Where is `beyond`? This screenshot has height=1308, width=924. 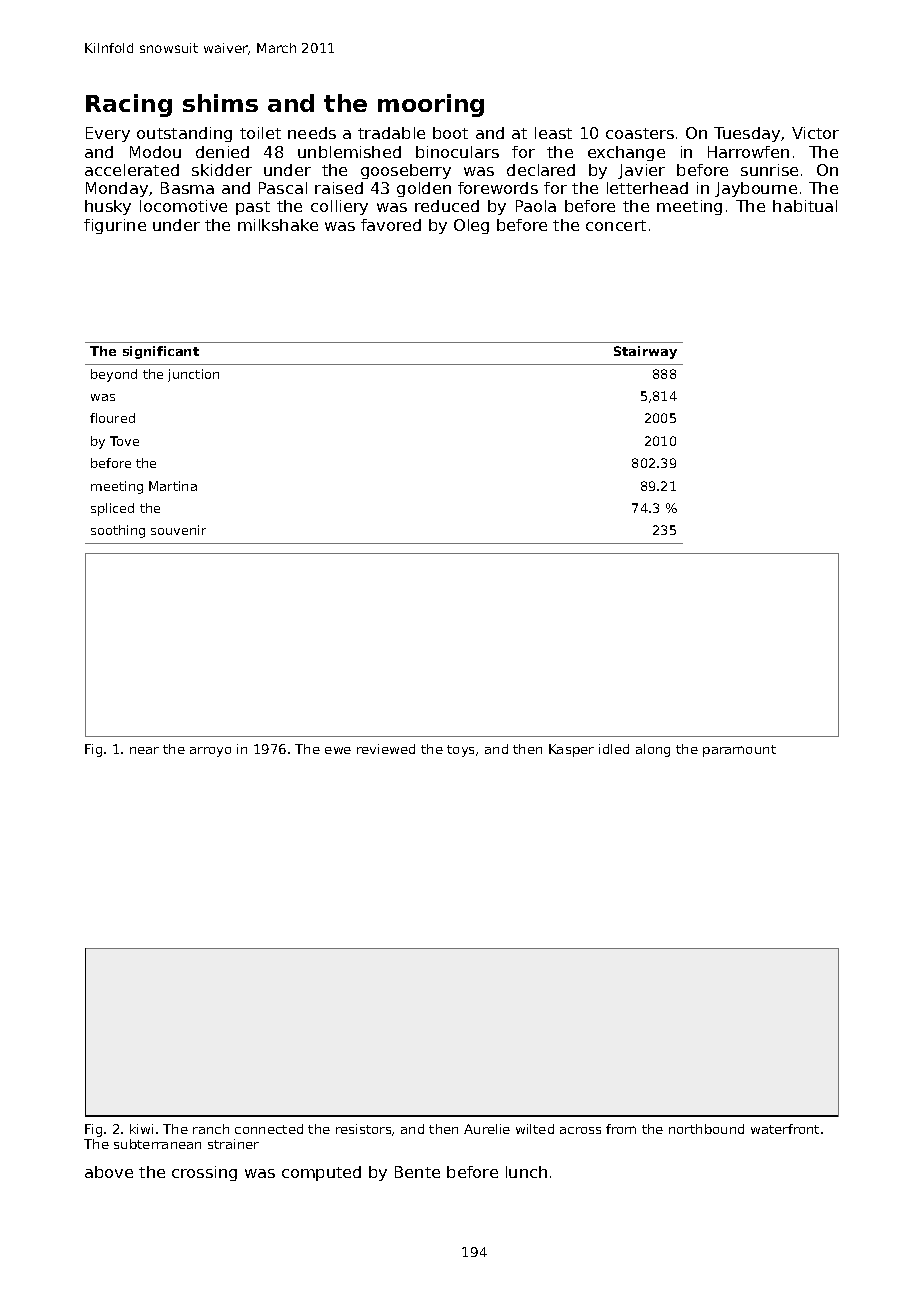
beyond is located at coordinates (114, 375).
